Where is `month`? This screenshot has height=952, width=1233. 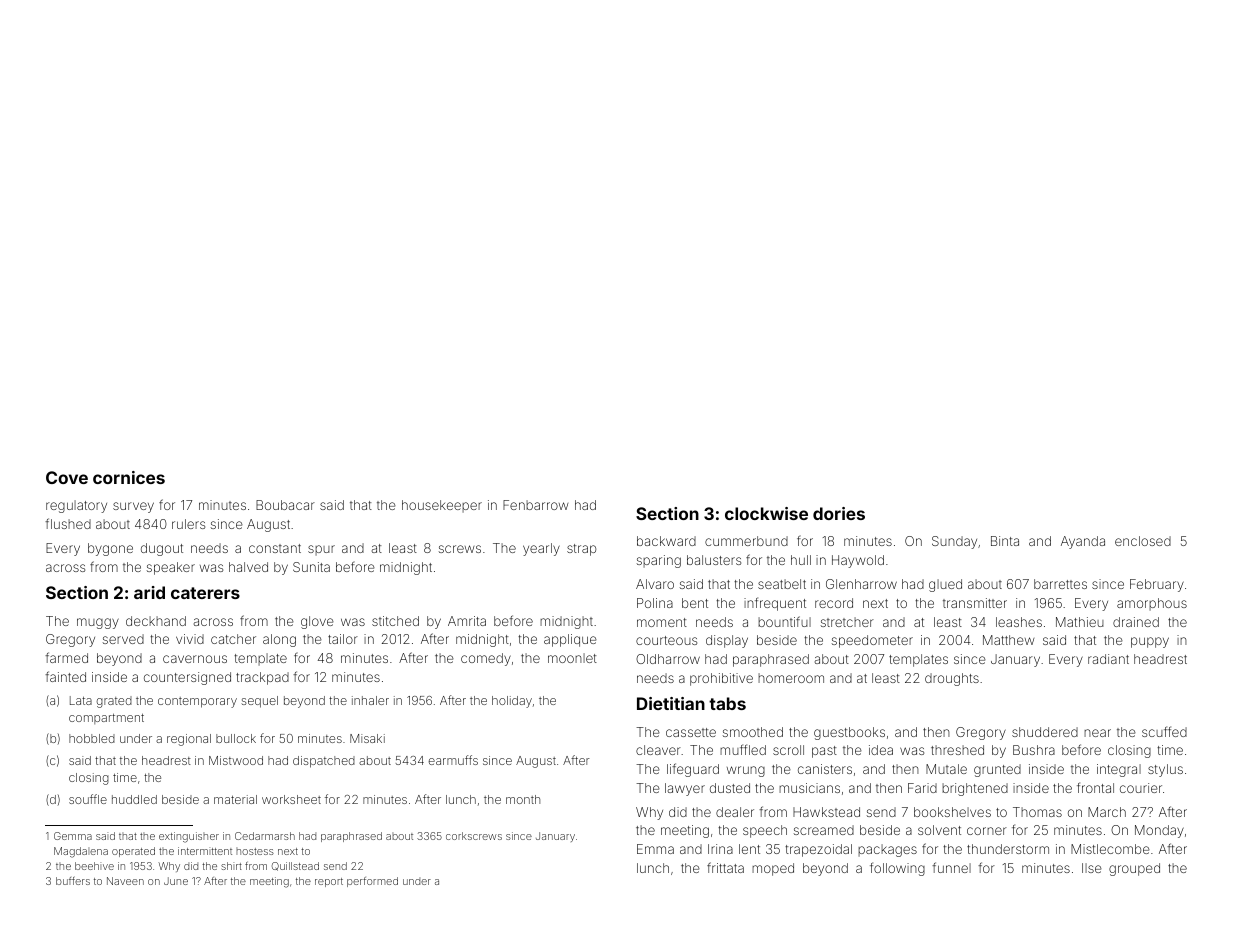
month is located at coordinates (523, 799).
